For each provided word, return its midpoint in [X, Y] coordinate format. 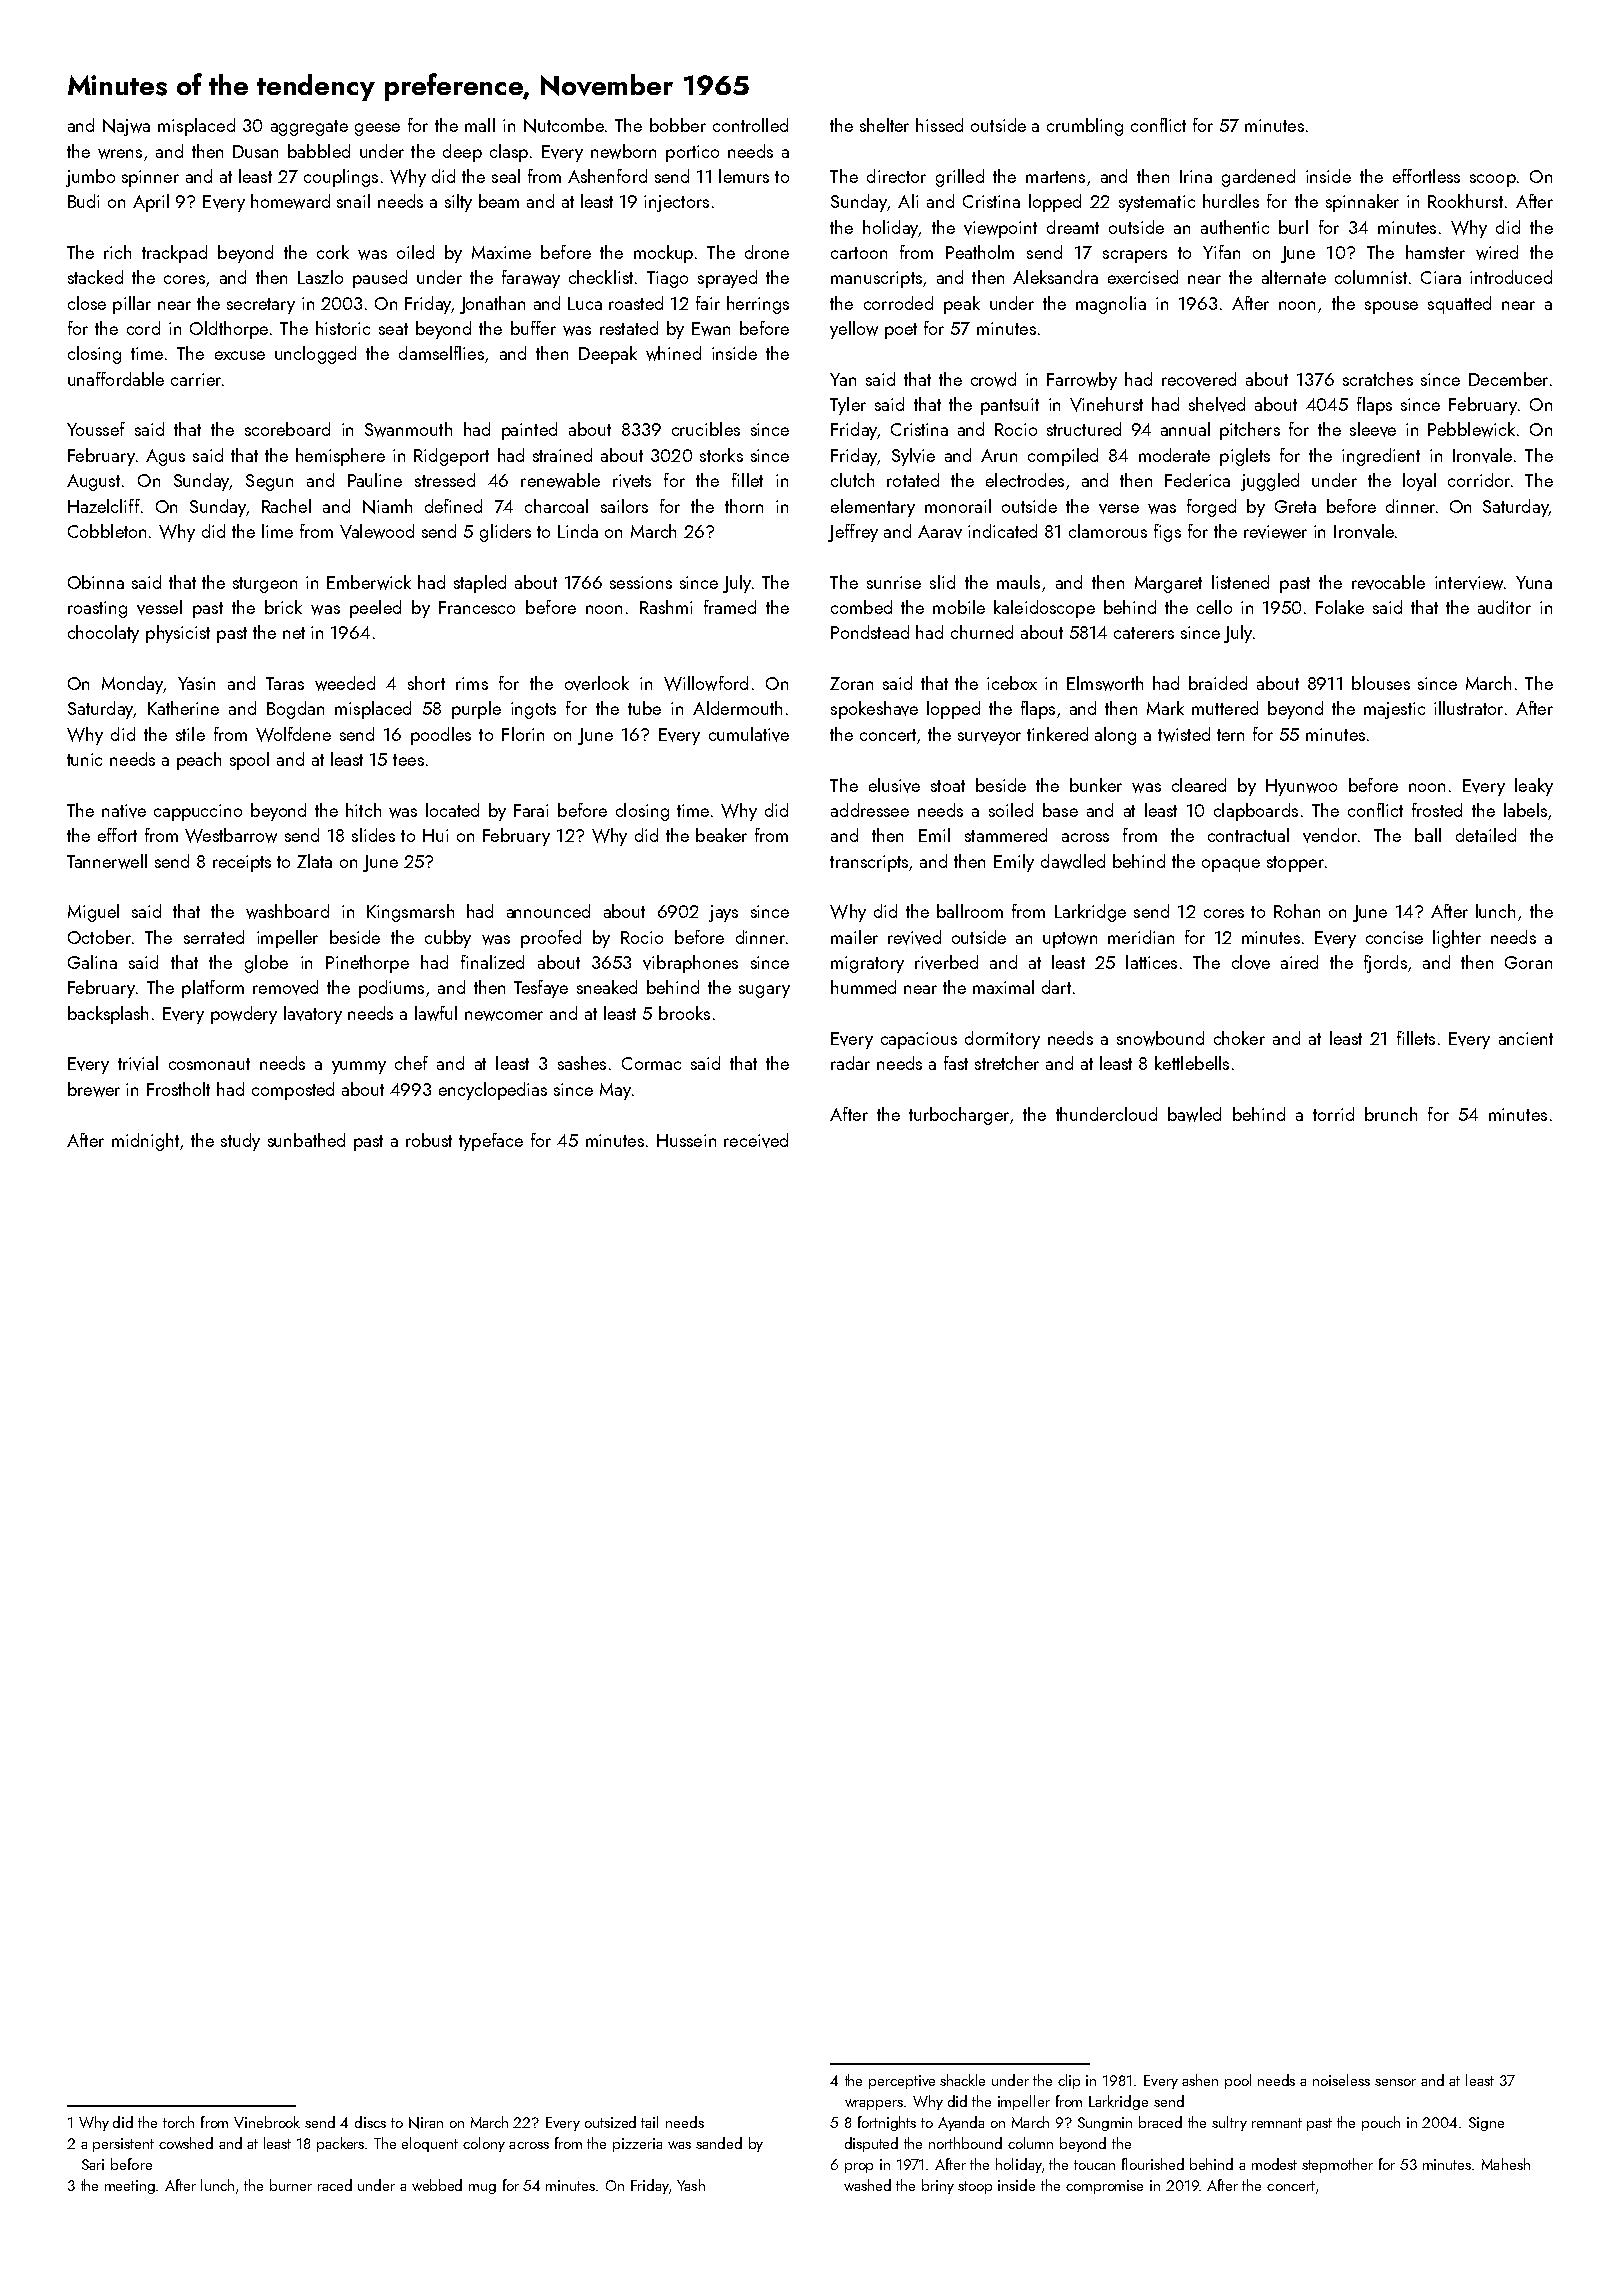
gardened [1258, 178]
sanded [719, 2143]
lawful [436, 1013]
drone [767, 252]
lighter [1457, 939]
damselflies [441, 353]
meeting [131, 2187]
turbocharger [959, 1116]
